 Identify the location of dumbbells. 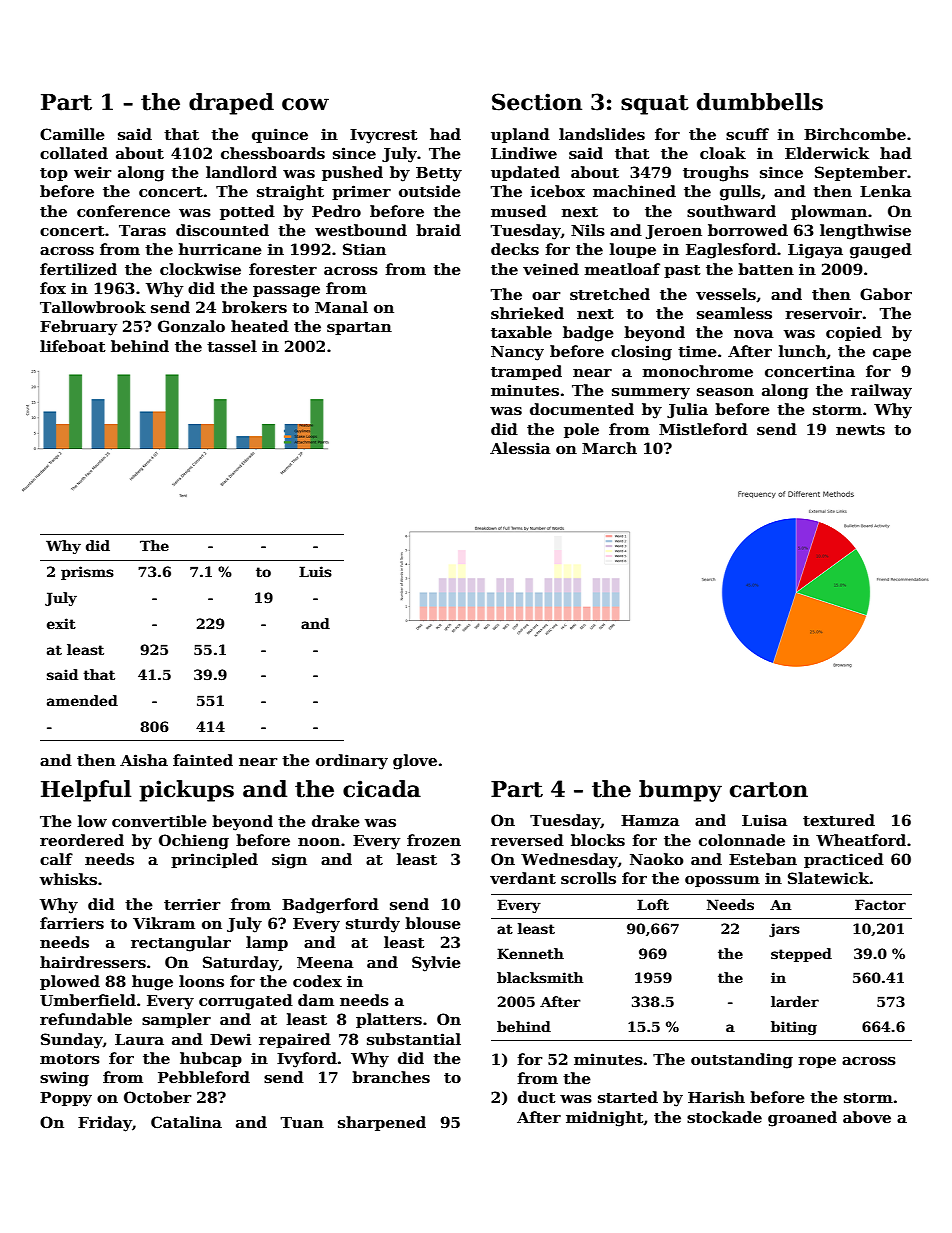
(760, 102).
